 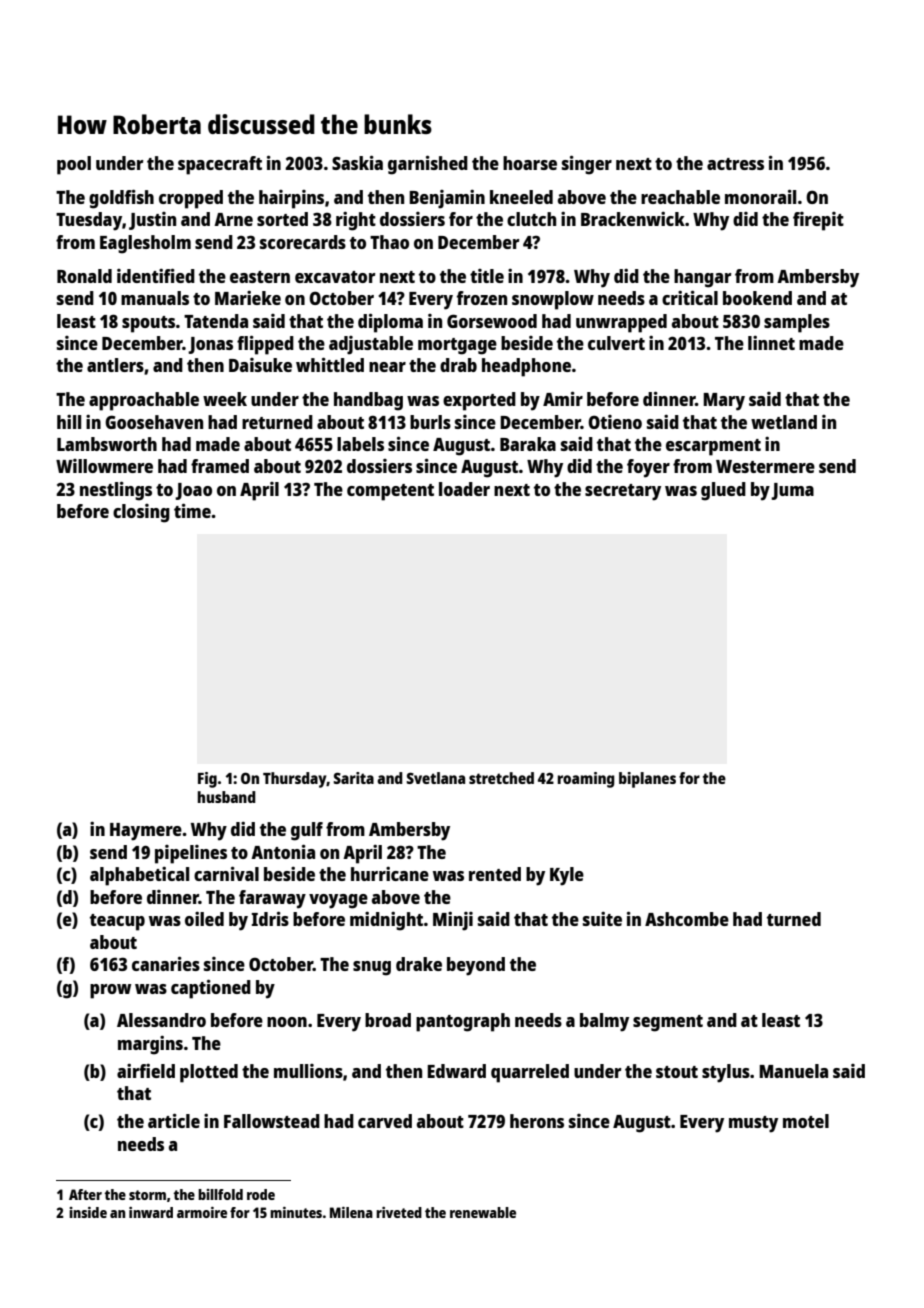 I want to click on Mary, so click(x=724, y=402).
